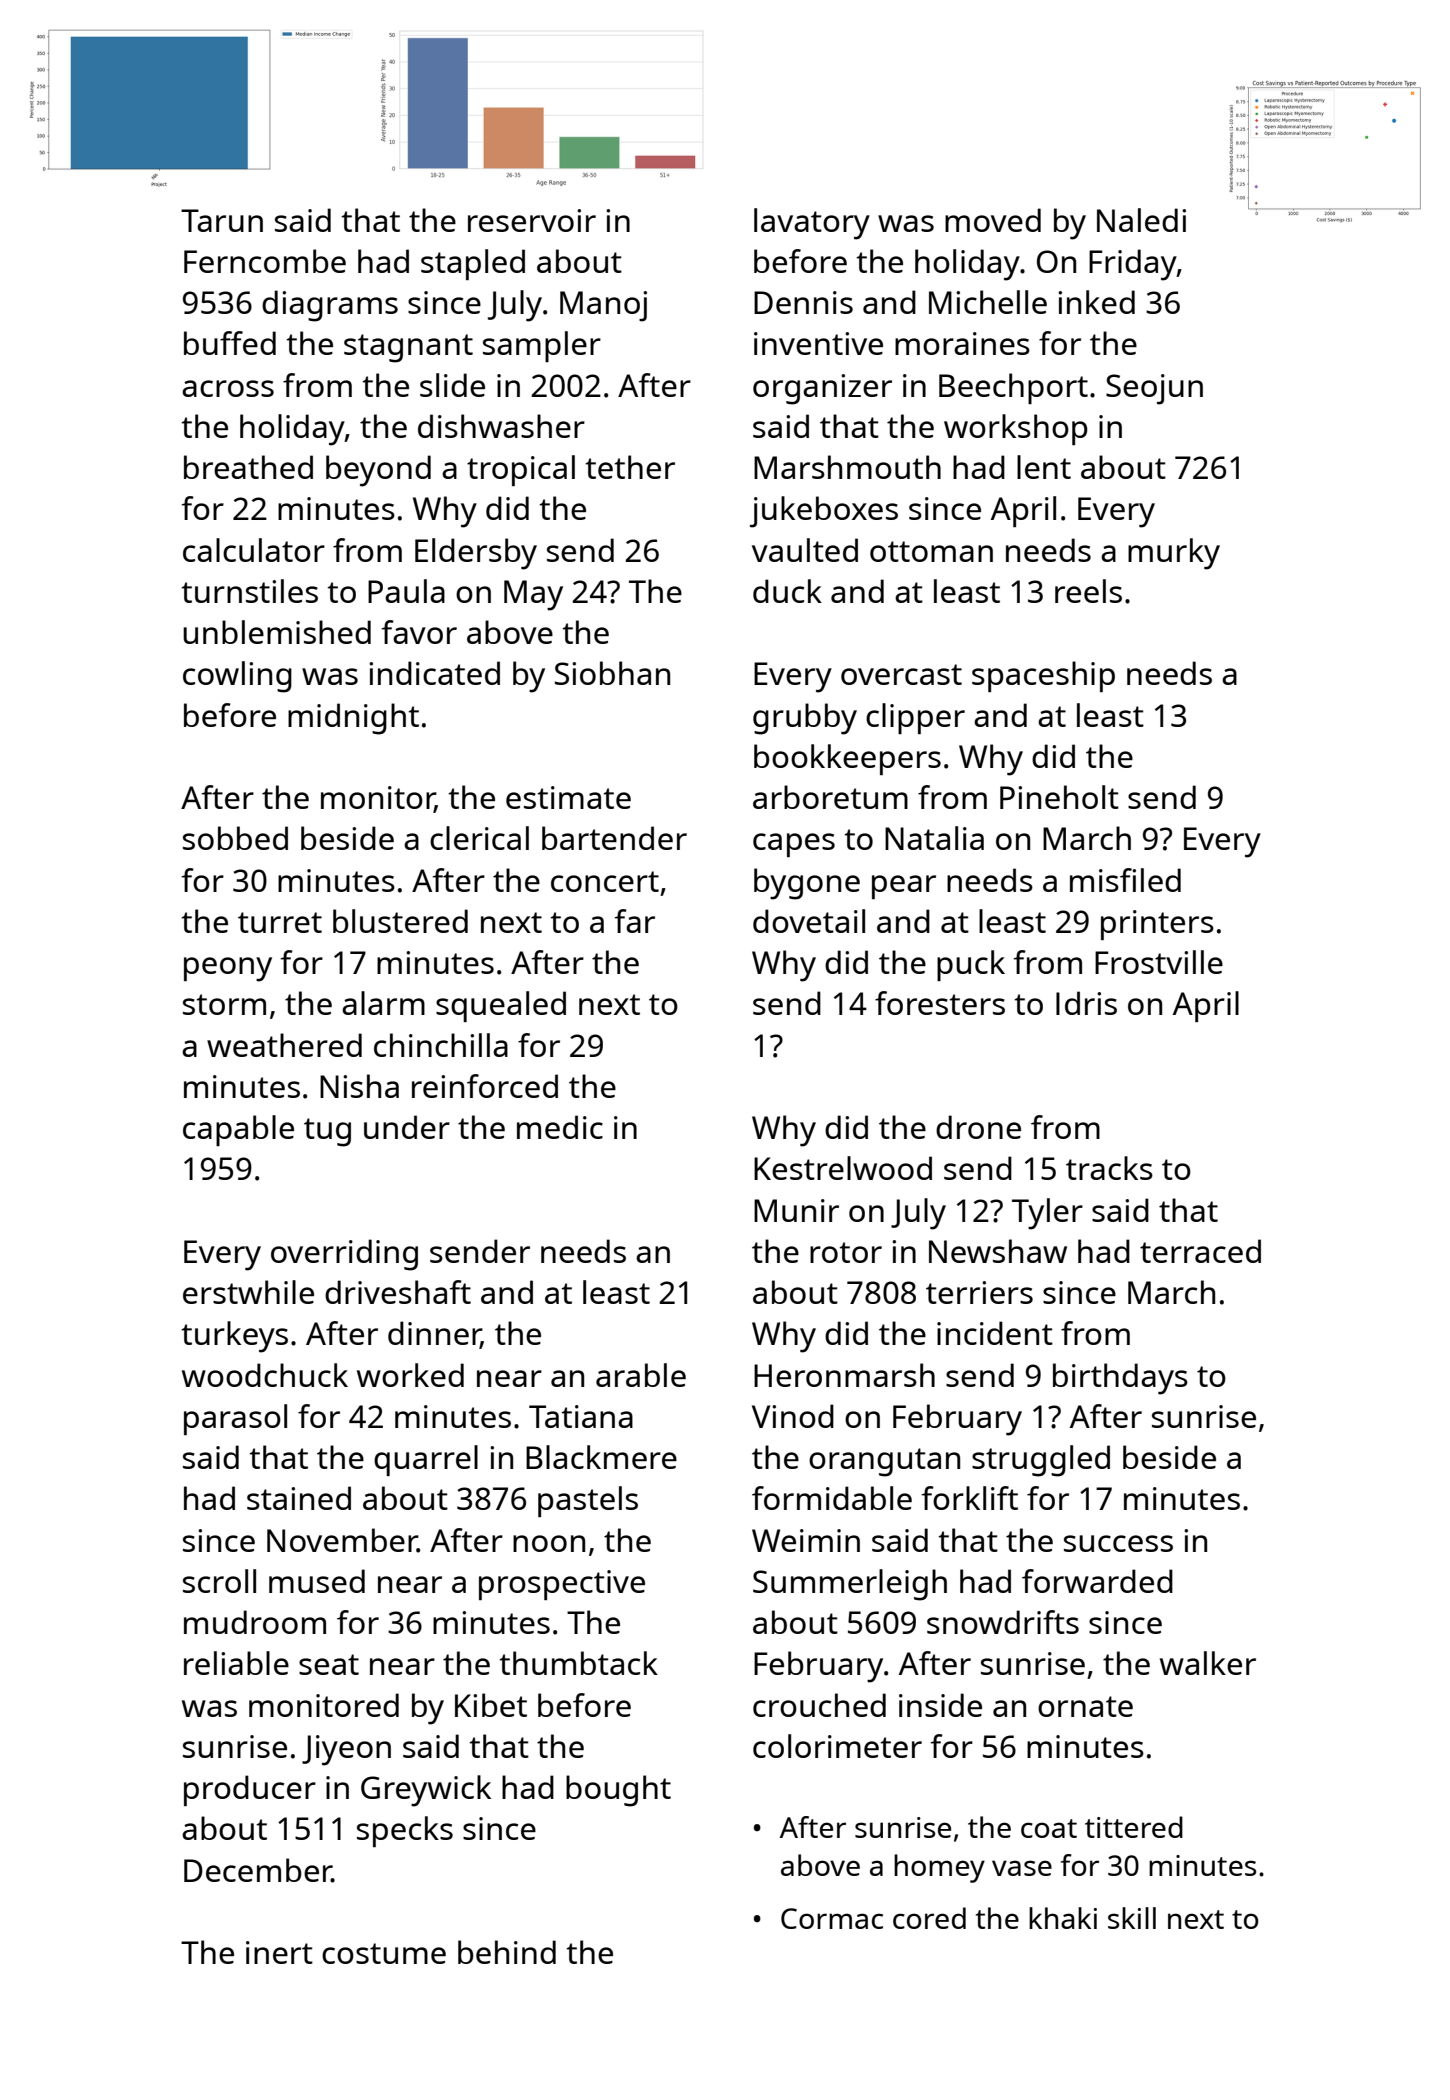  I want to click on Cormac, so click(832, 1918).
